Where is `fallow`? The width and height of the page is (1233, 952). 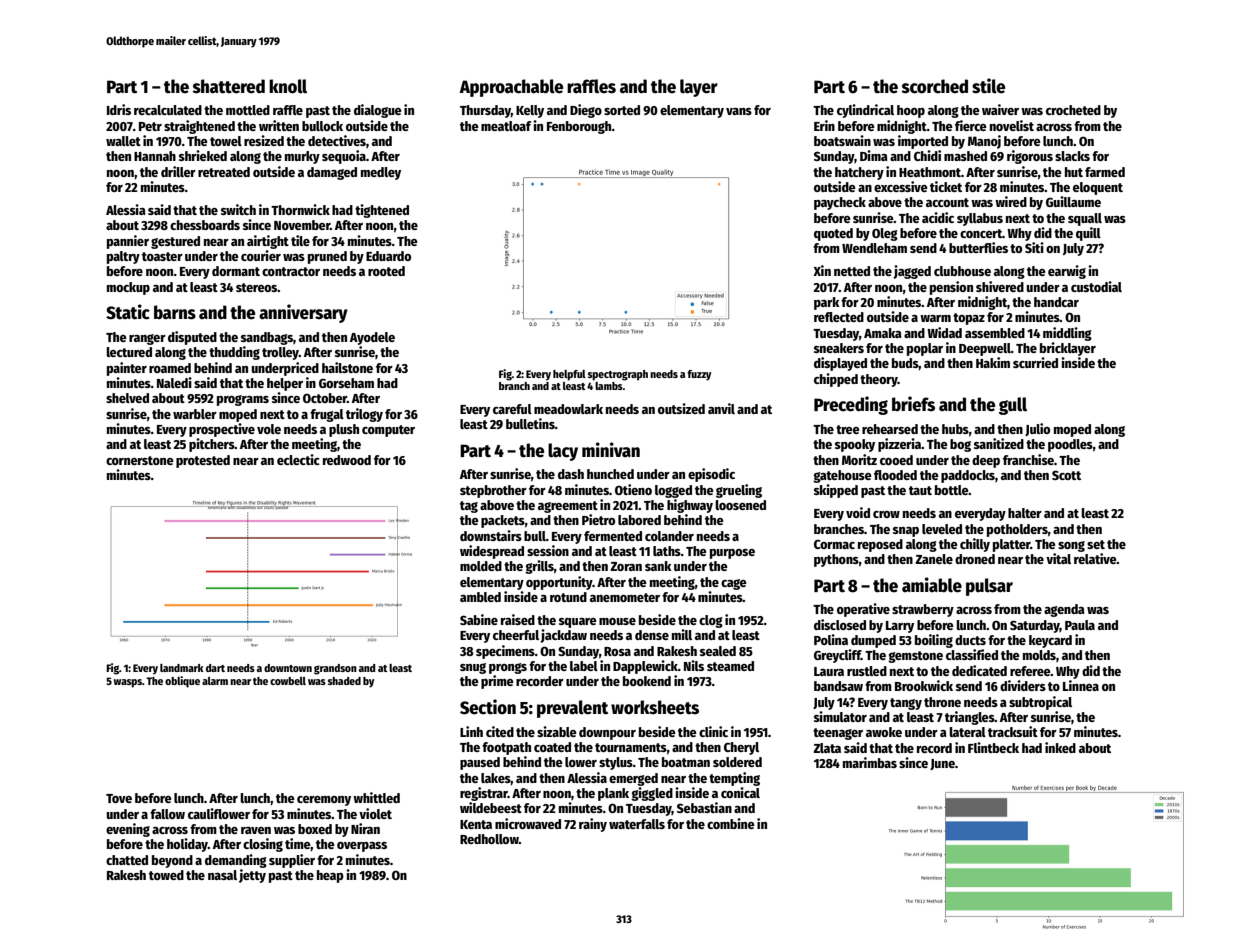
fallow is located at coordinates (167, 814).
